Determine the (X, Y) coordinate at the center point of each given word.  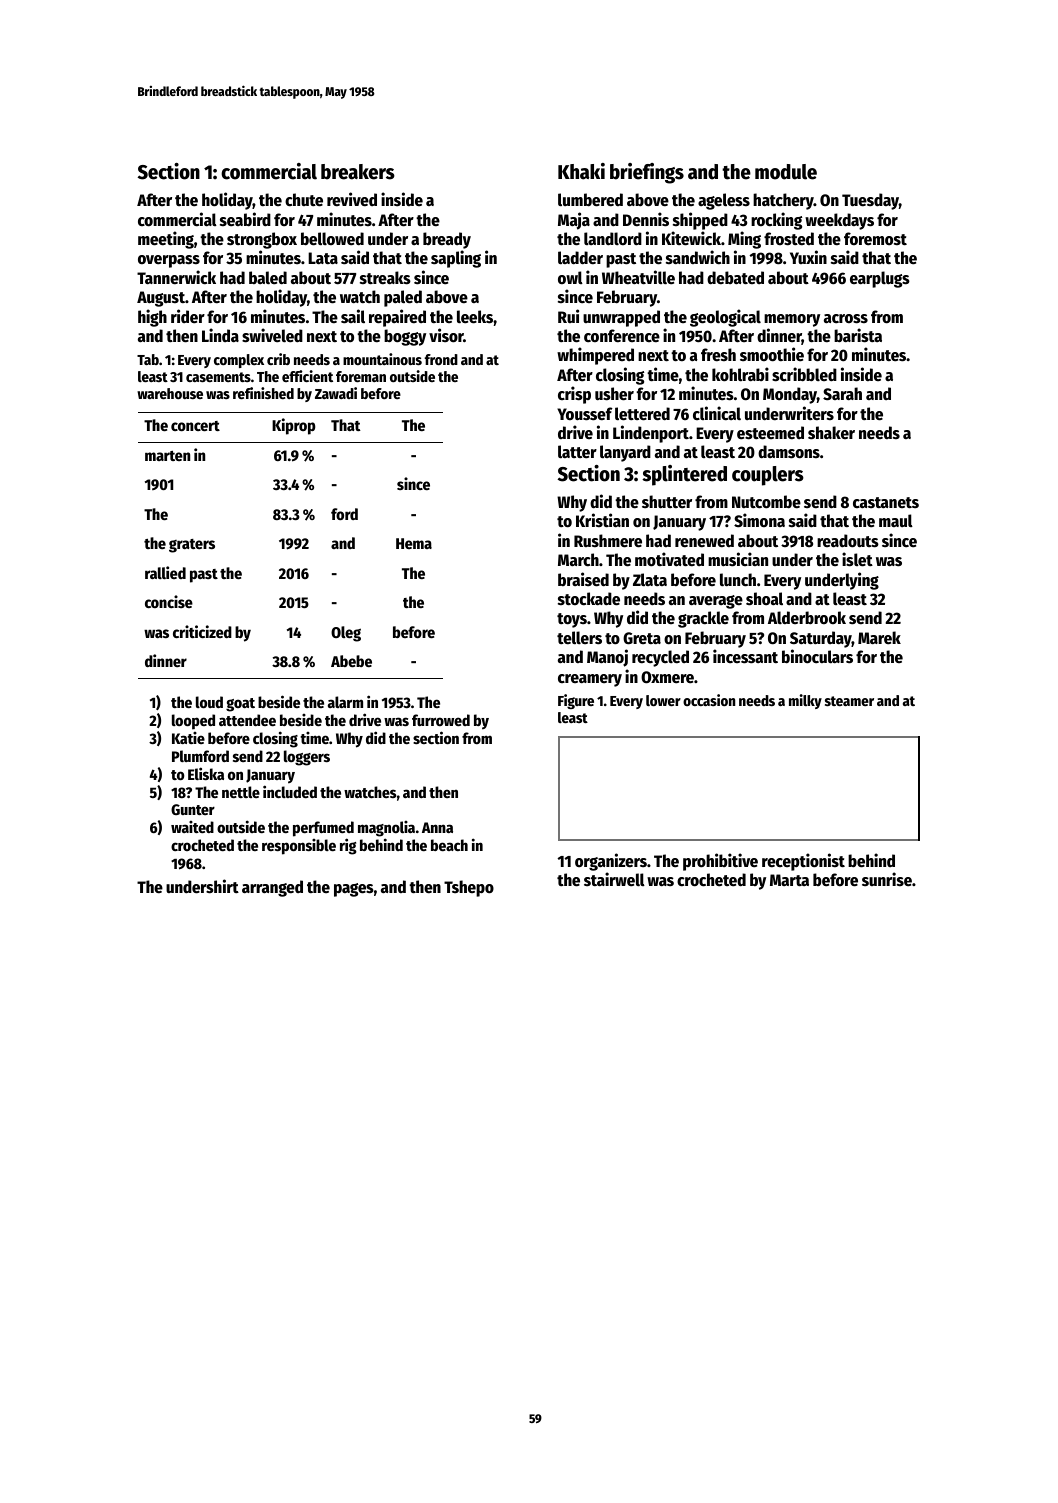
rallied (165, 572)
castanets (886, 503)
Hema (414, 543)
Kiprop (293, 426)
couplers (768, 476)
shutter (667, 502)
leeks (475, 317)
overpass (169, 261)
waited (192, 827)
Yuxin (808, 257)
